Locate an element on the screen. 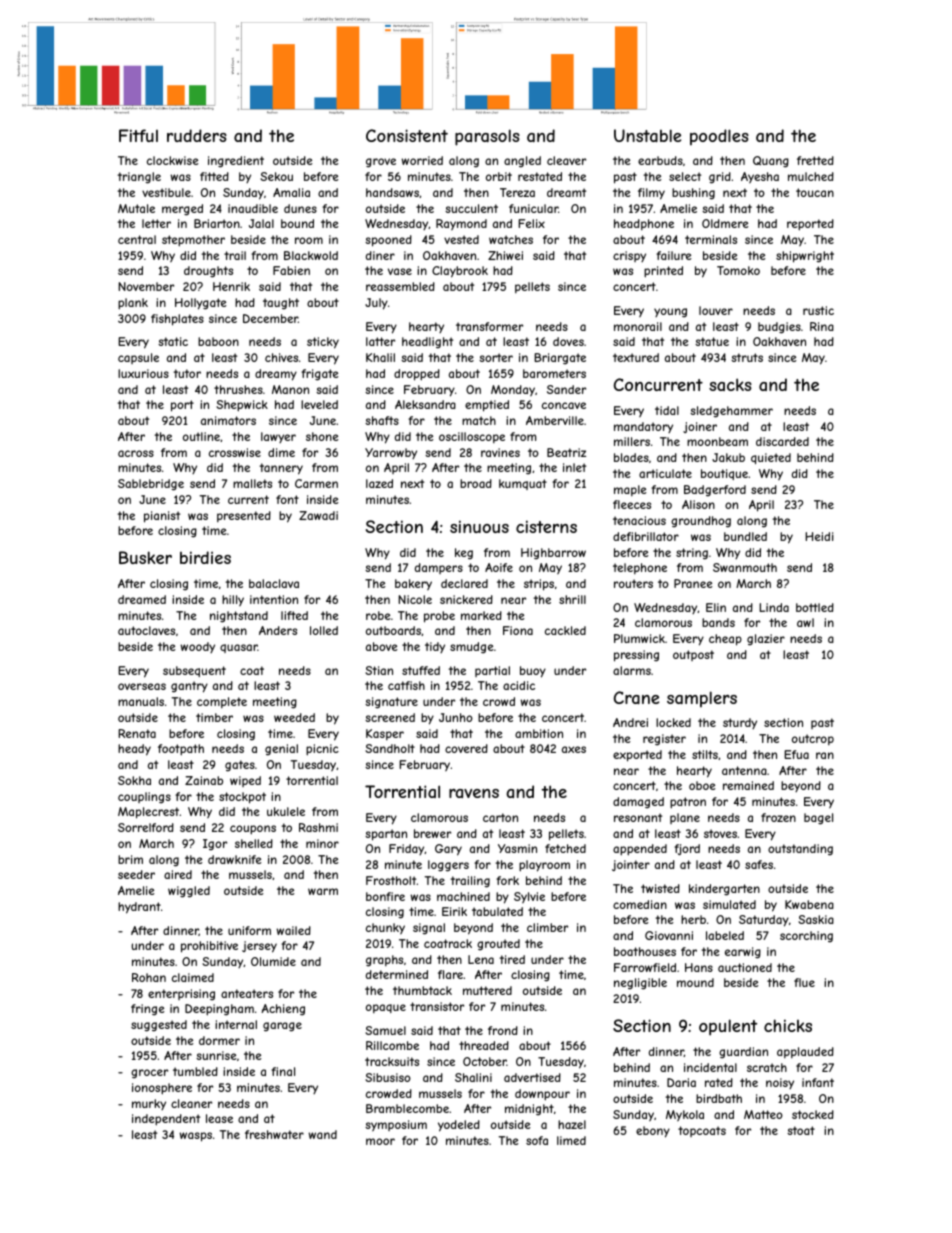  rudders is located at coordinates (197, 135).
